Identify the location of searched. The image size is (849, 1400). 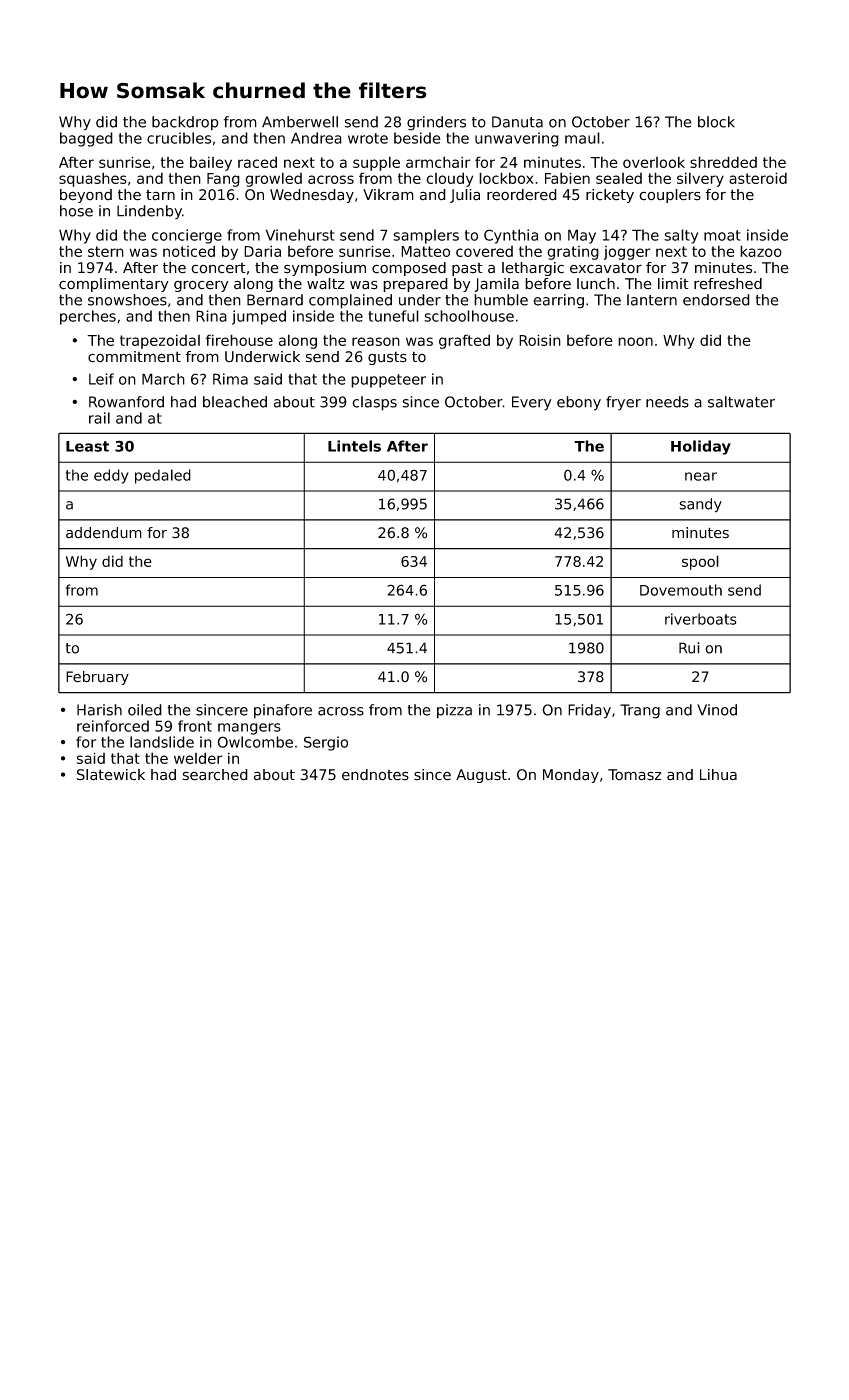
(215, 775).
